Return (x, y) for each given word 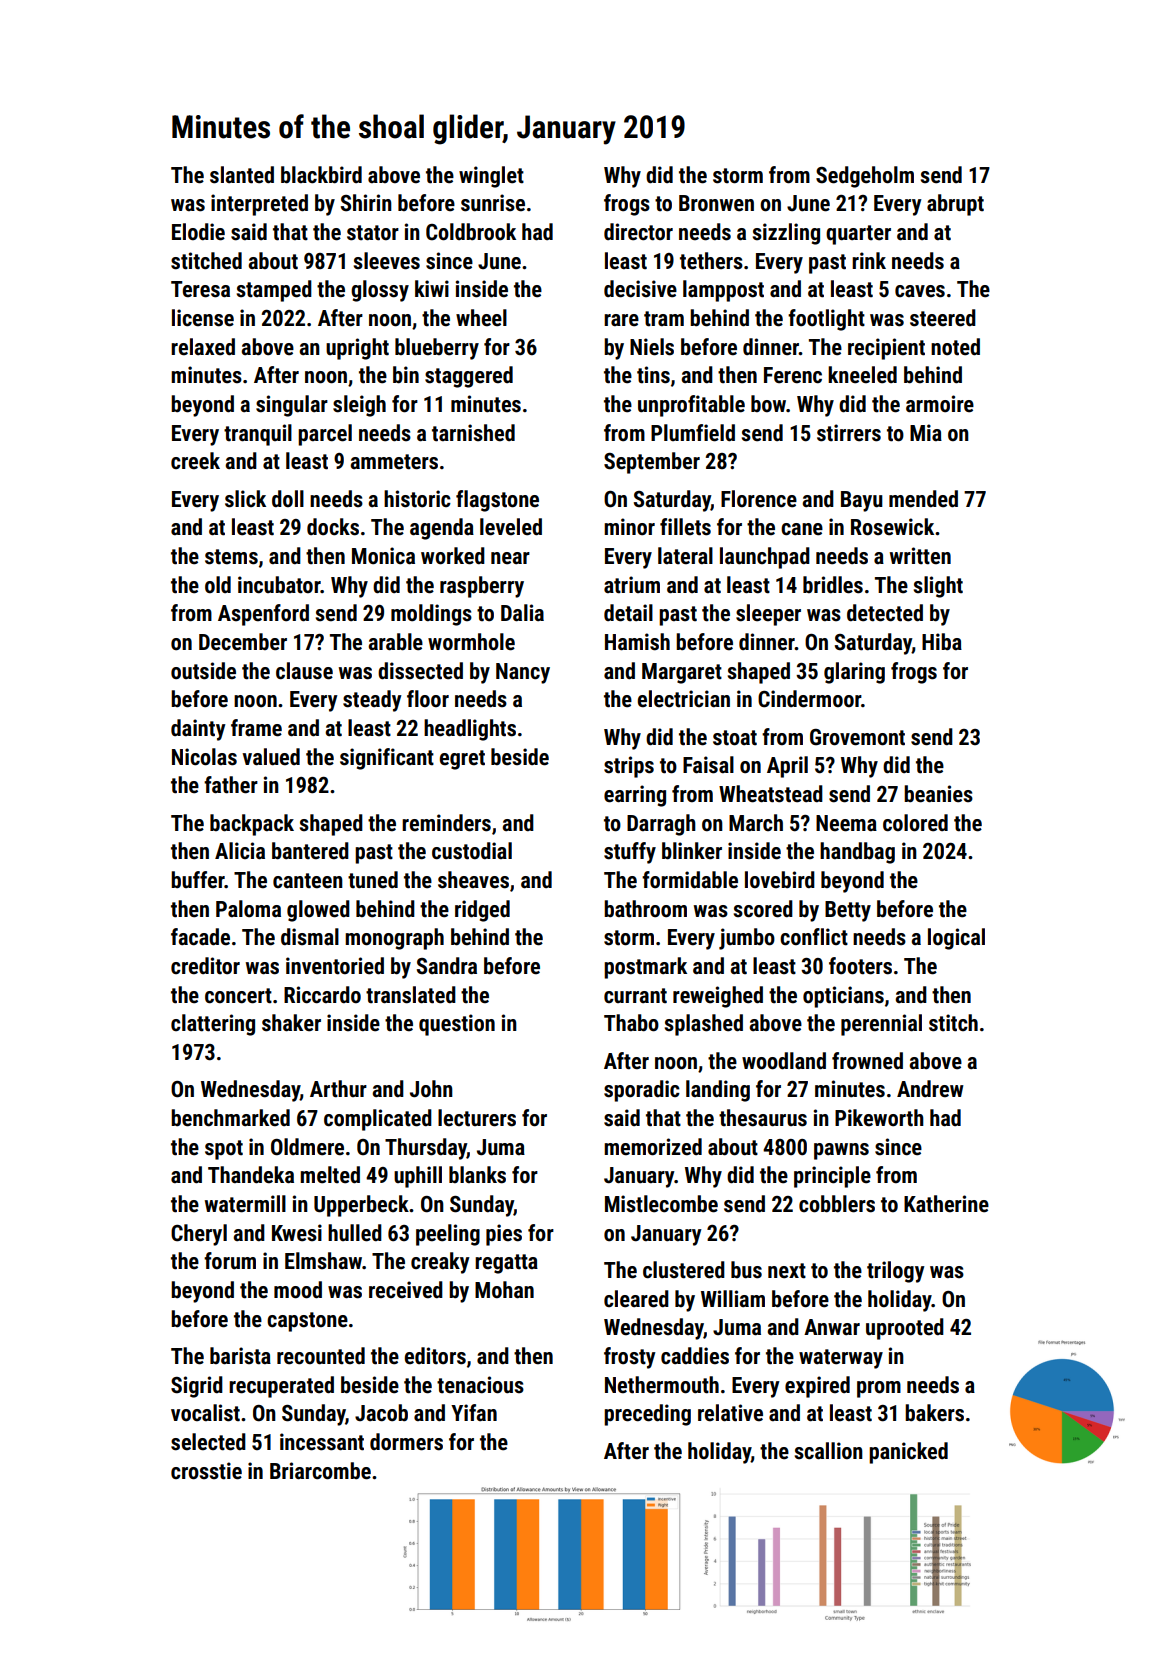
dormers (406, 1442)
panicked (908, 1453)
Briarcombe (320, 1471)
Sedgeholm (865, 177)
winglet (491, 177)
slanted (242, 175)
